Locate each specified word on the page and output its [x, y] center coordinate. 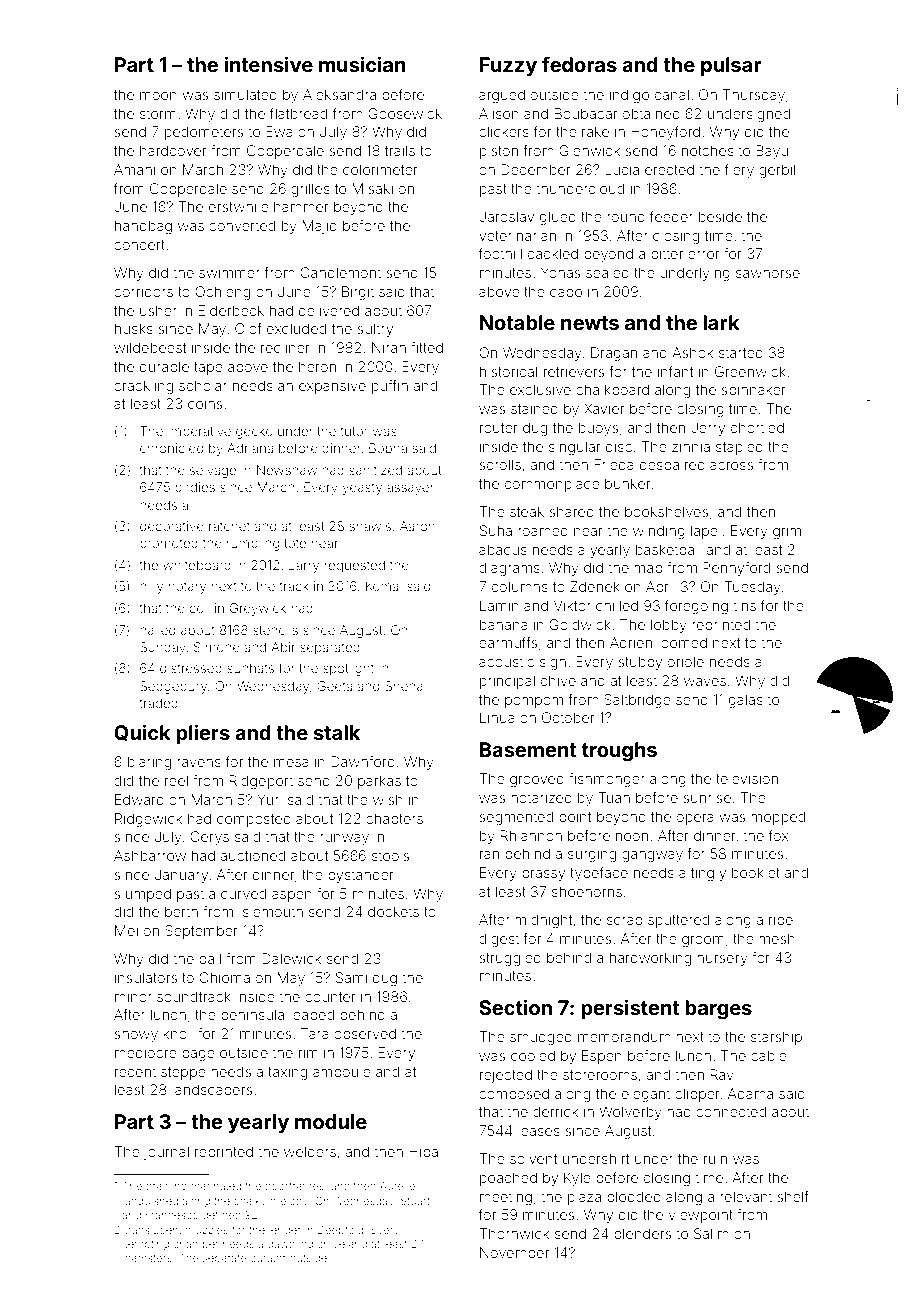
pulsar [731, 66]
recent [135, 1072]
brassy [543, 874]
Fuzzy [508, 66]
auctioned [252, 855]
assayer [410, 489]
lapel [706, 532]
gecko [254, 432]
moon [158, 96]
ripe [781, 921]
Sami [351, 977]
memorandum [624, 1036]
